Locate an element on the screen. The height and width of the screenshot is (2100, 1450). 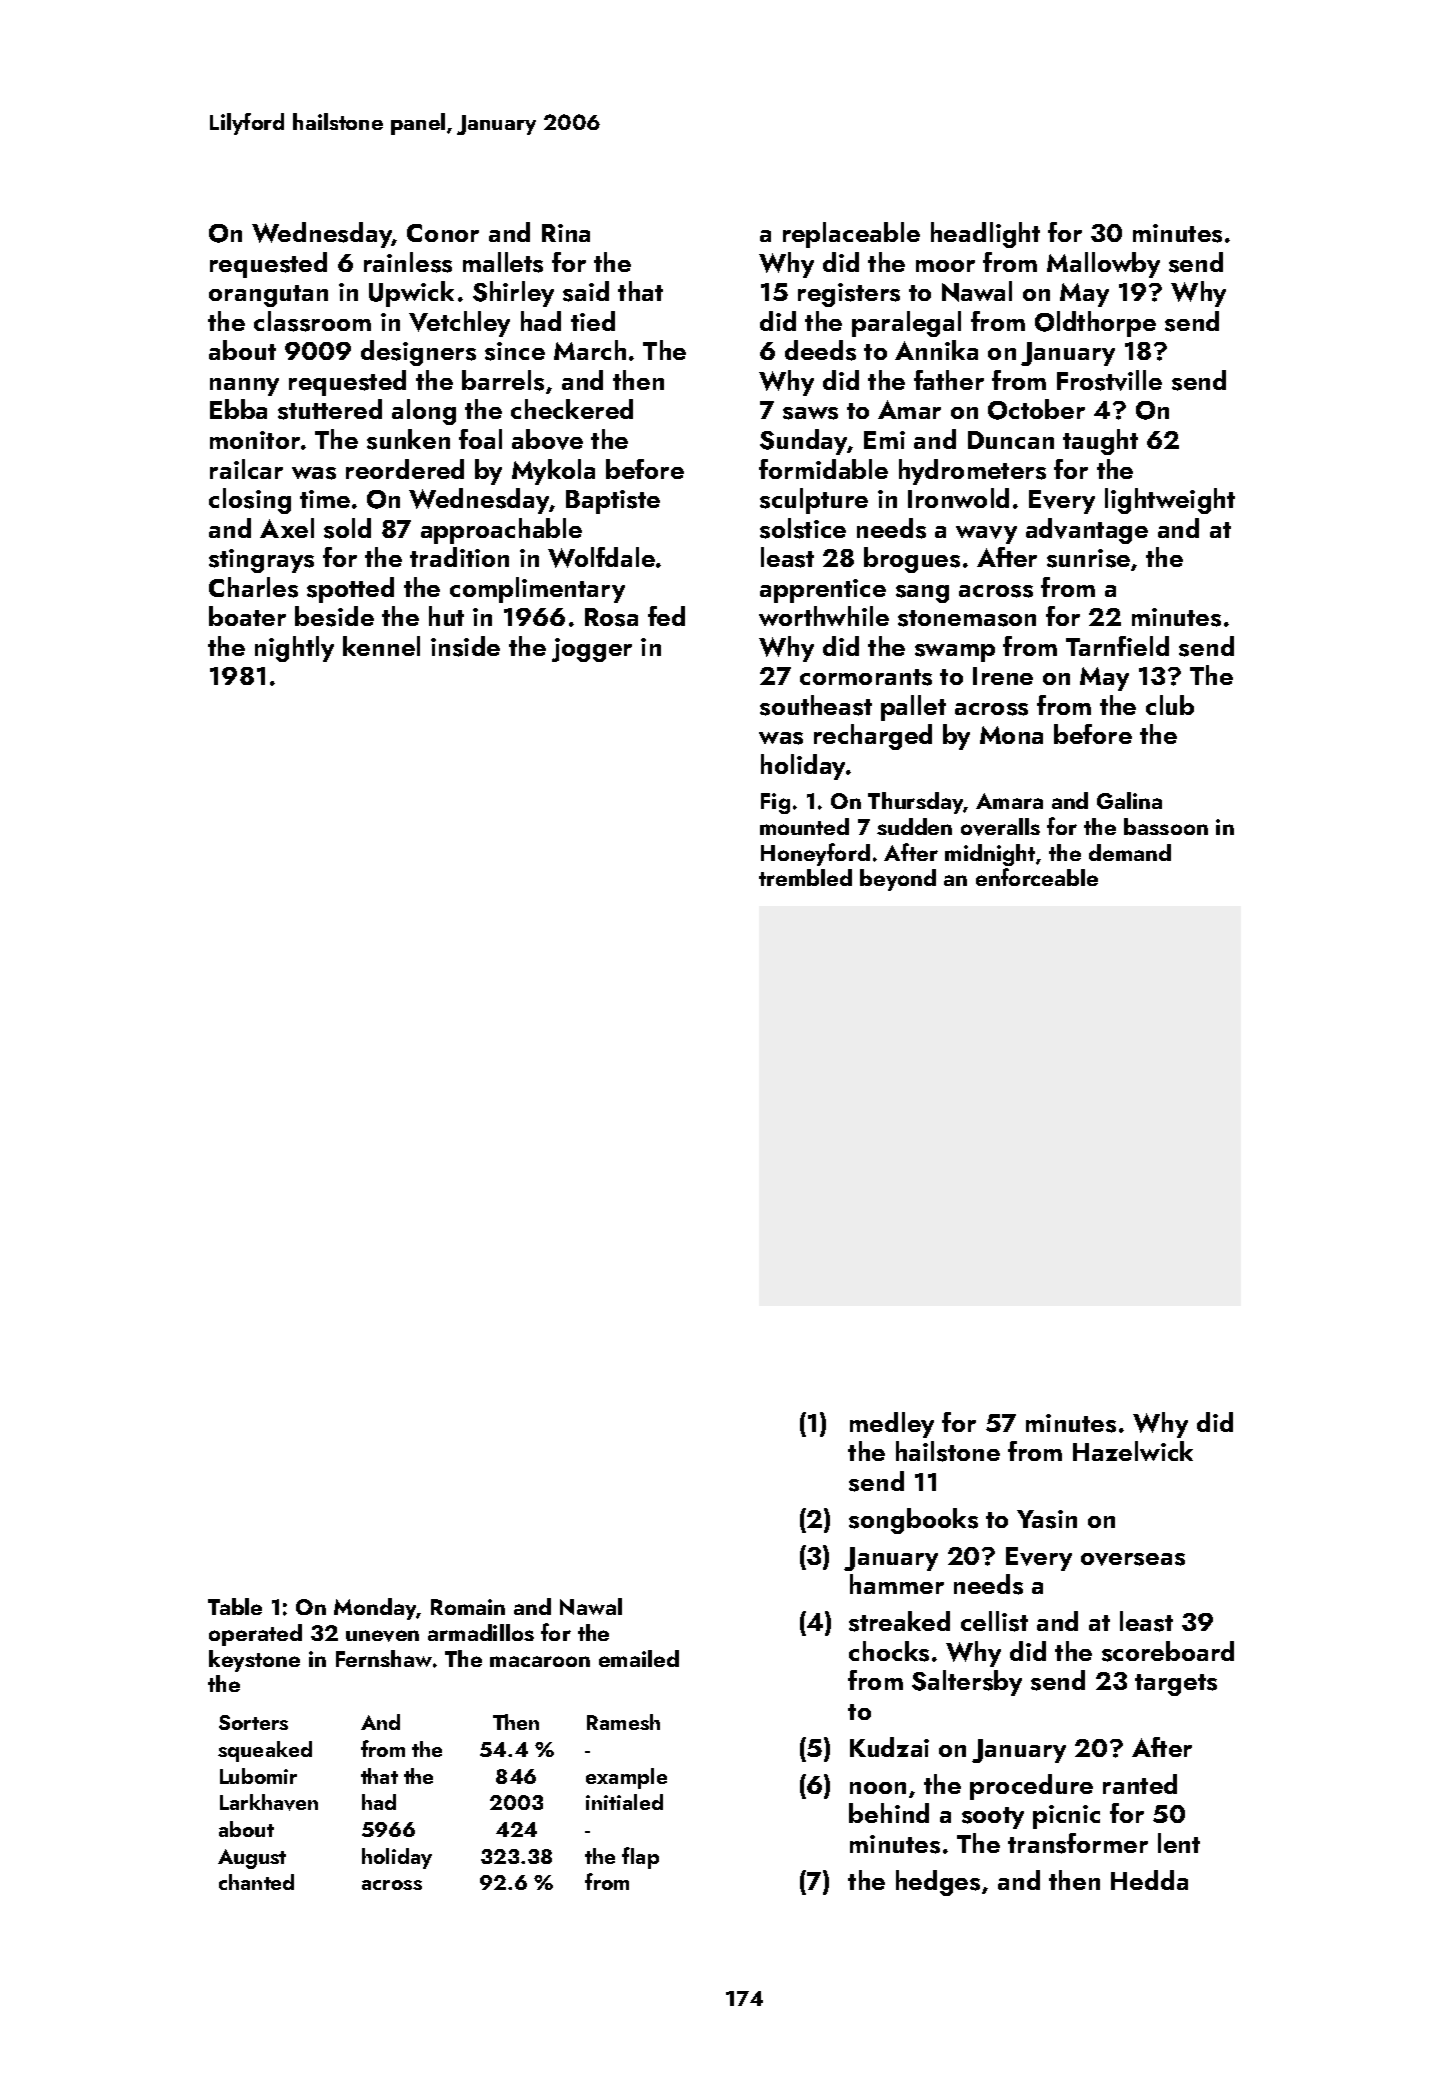
closing is located at coordinates (250, 501).
